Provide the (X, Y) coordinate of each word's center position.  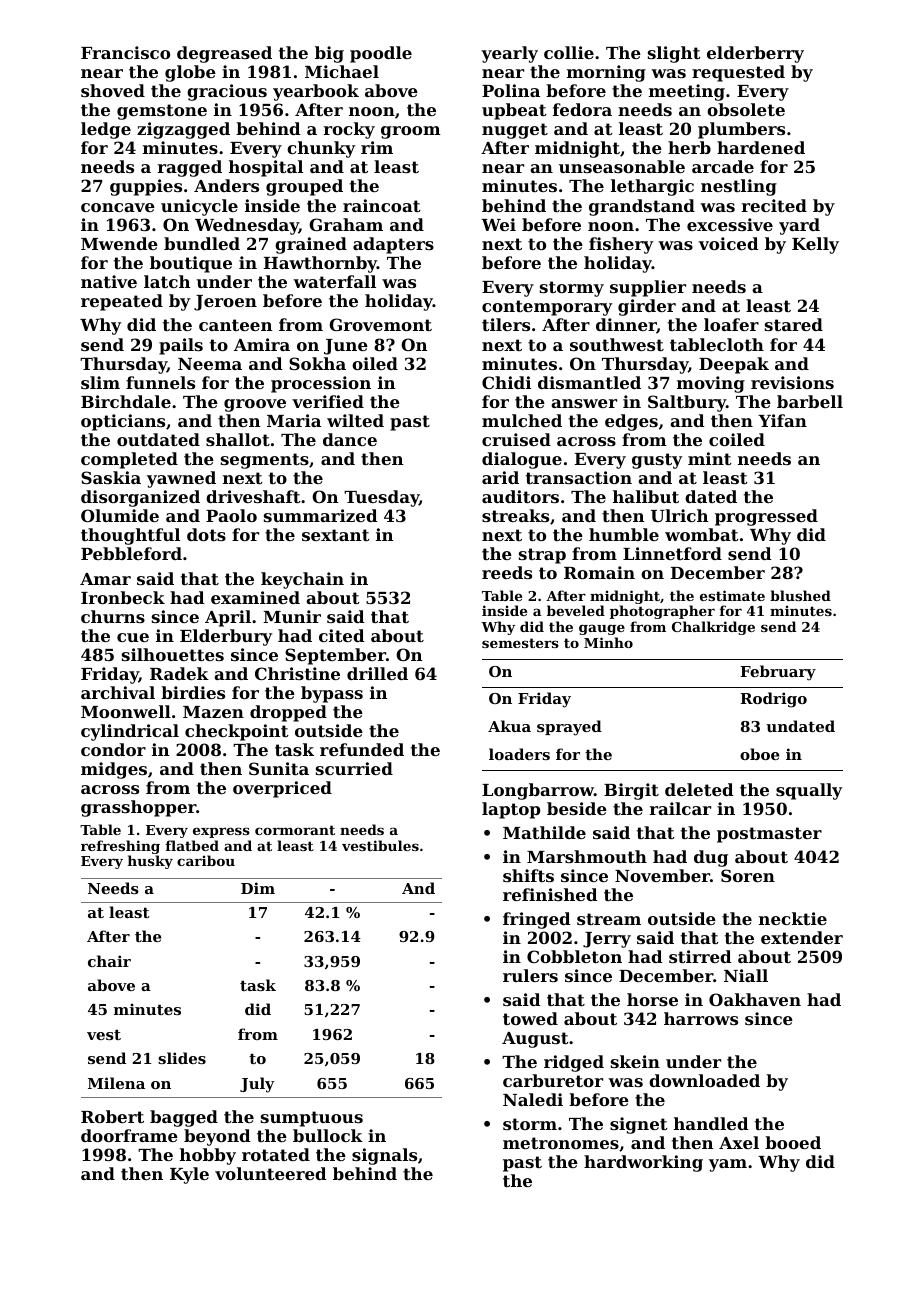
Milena (116, 1083)
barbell (810, 401)
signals (384, 1156)
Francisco (125, 52)
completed (129, 460)
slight (674, 54)
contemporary (547, 308)
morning (606, 73)
